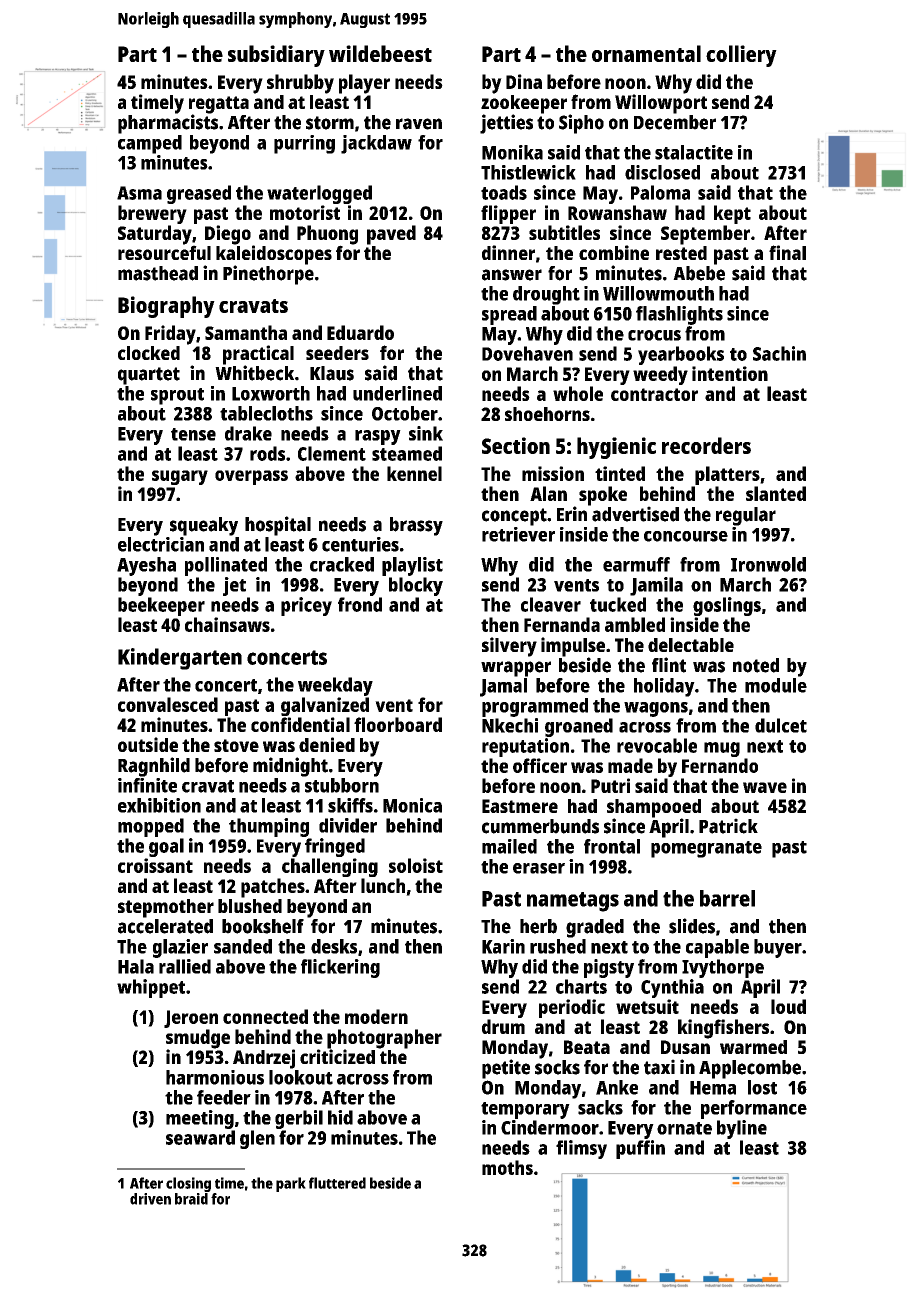 The height and width of the screenshot is (1308, 924). What do you see at coordinates (419, 124) in the screenshot?
I see `raven` at bounding box center [419, 124].
